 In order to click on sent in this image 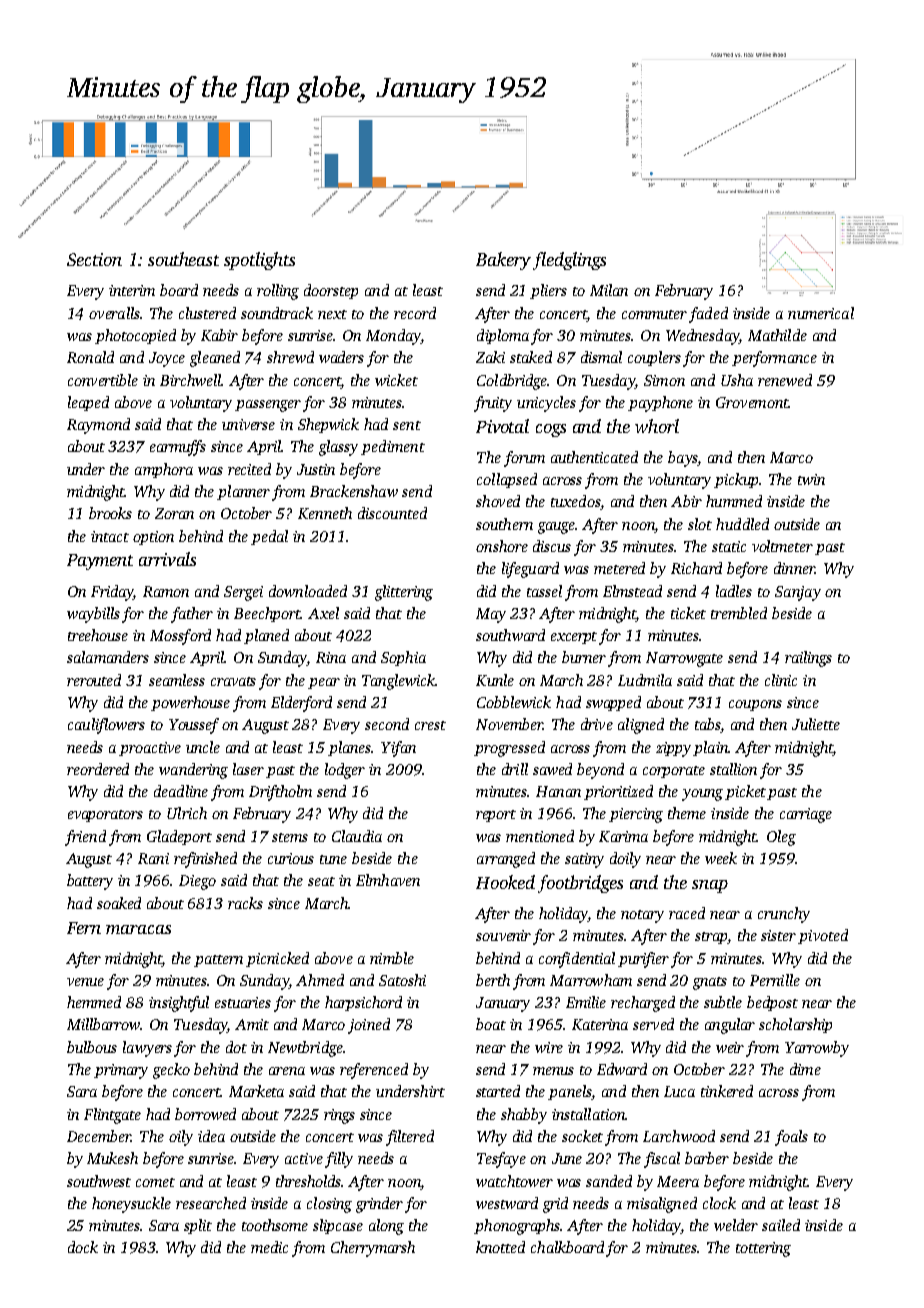, I will do `click(407, 425)`.
